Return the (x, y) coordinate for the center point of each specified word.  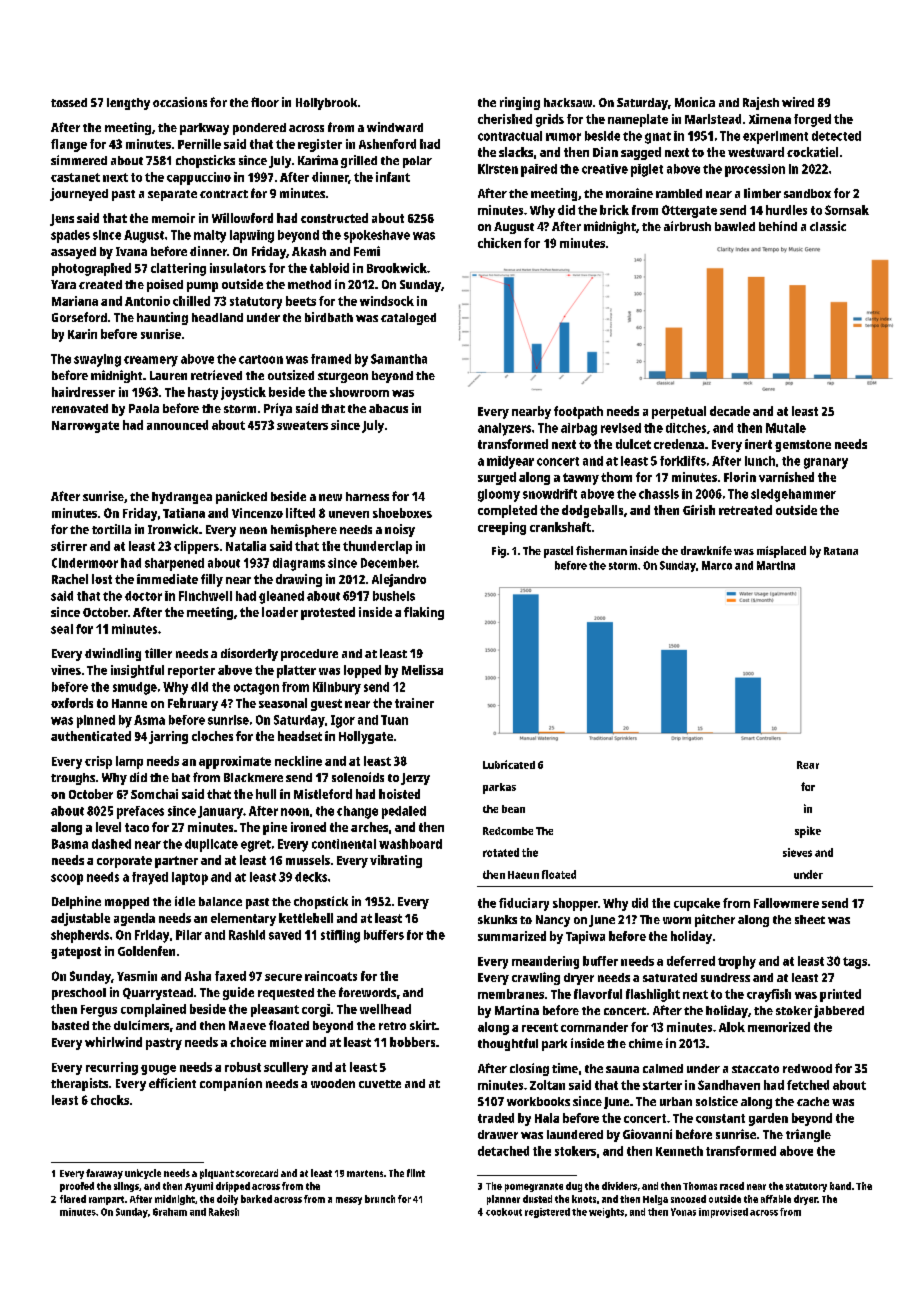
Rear (808, 765)
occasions (180, 102)
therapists (79, 1084)
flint (416, 1173)
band (840, 1186)
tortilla (111, 529)
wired (798, 102)
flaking (424, 613)
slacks (516, 152)
